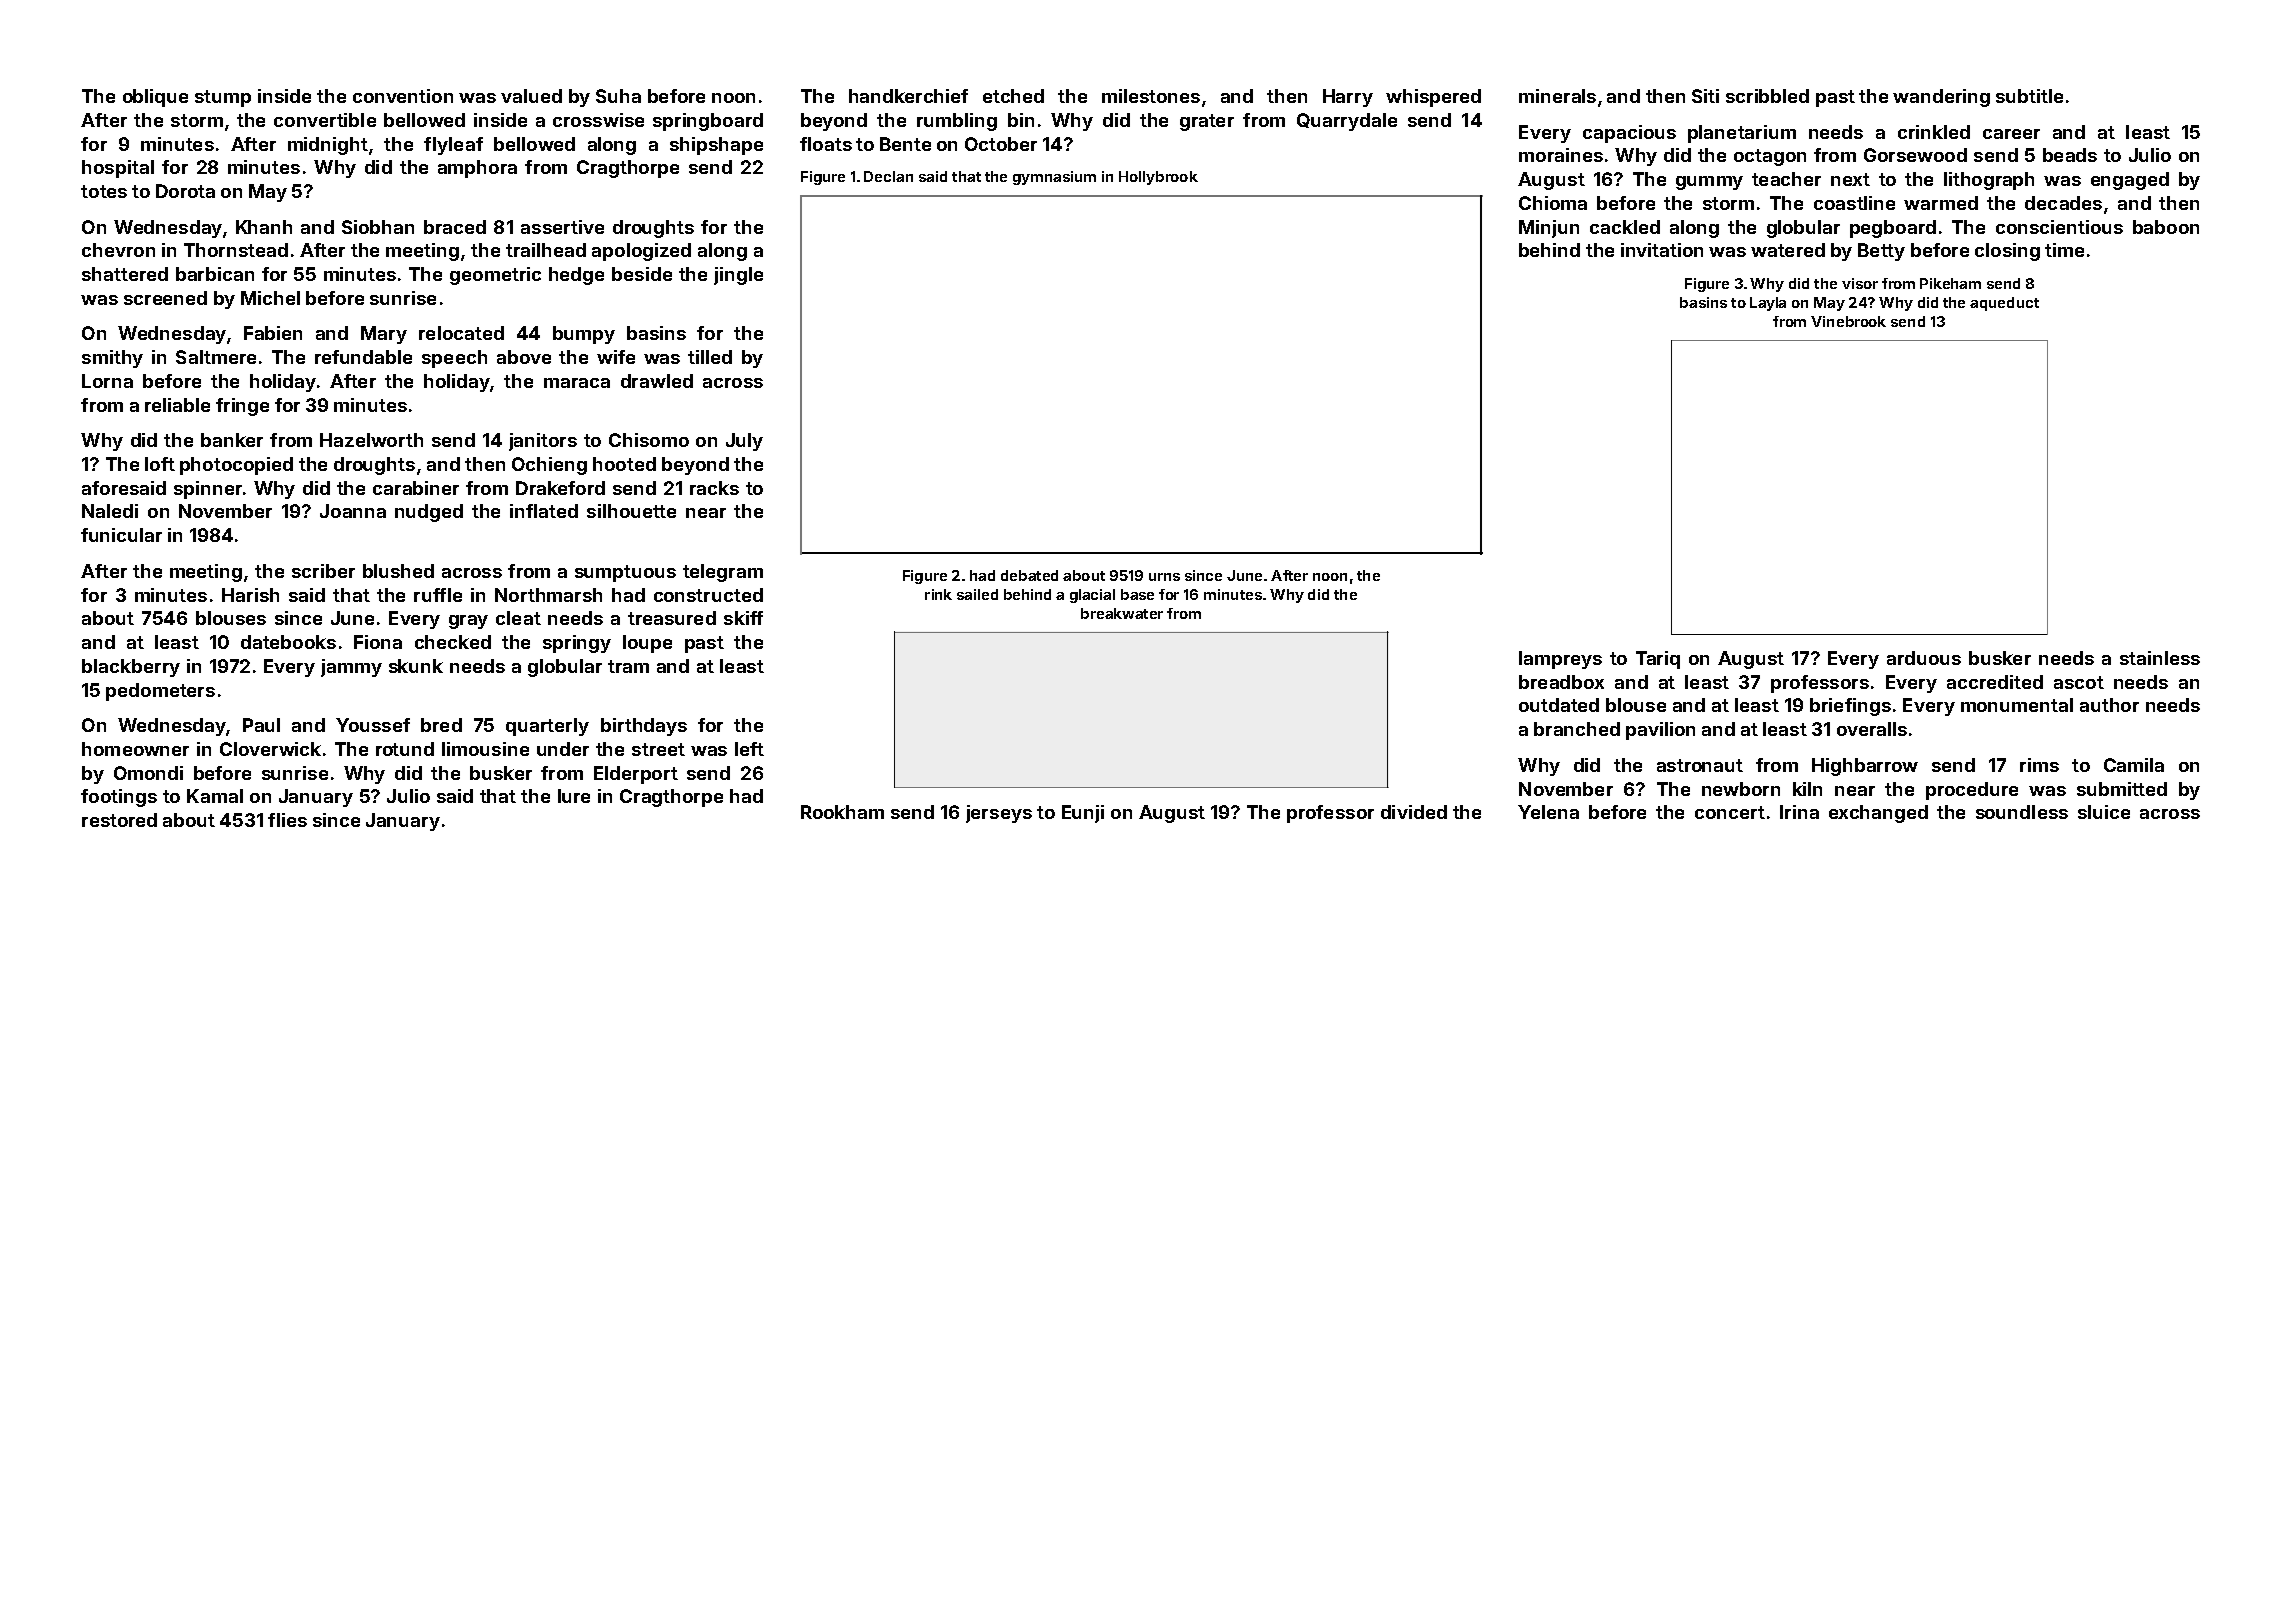  What do you see at coordinates (1549, 229) in the screenshot?
I see `Minjun` at bounding box center [1549, 229].
